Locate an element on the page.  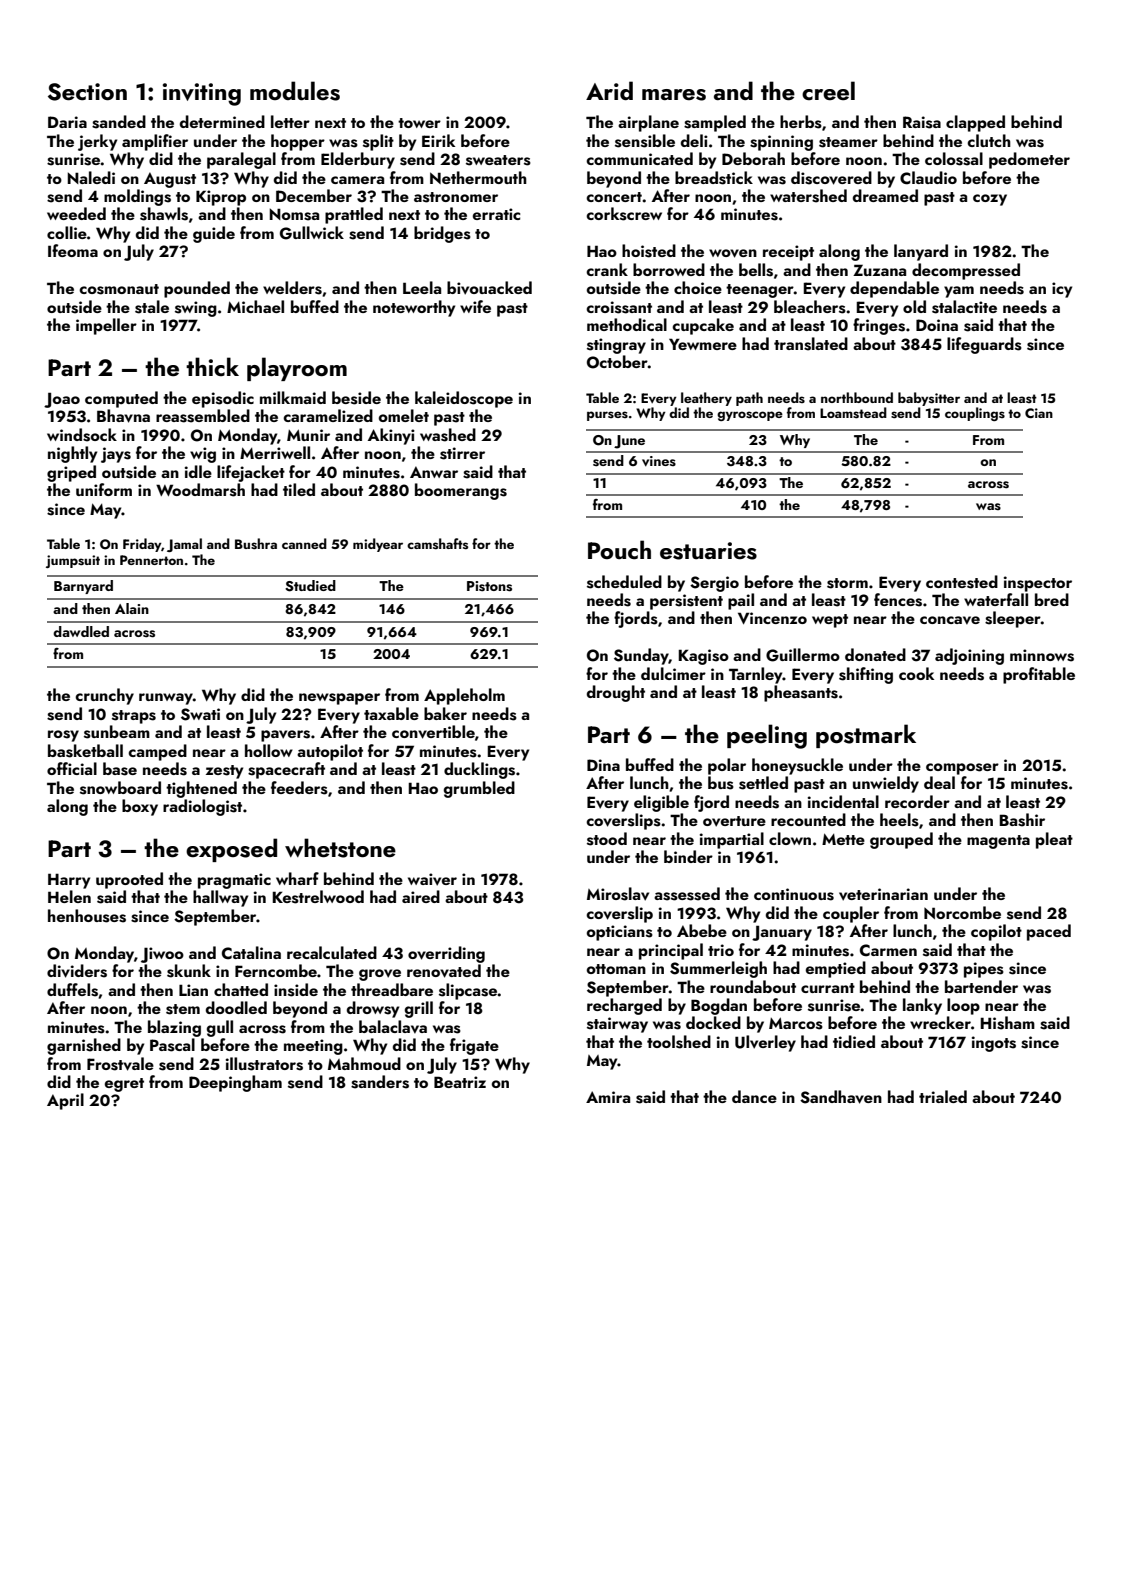
creel is located at coordinates (828, 90).
